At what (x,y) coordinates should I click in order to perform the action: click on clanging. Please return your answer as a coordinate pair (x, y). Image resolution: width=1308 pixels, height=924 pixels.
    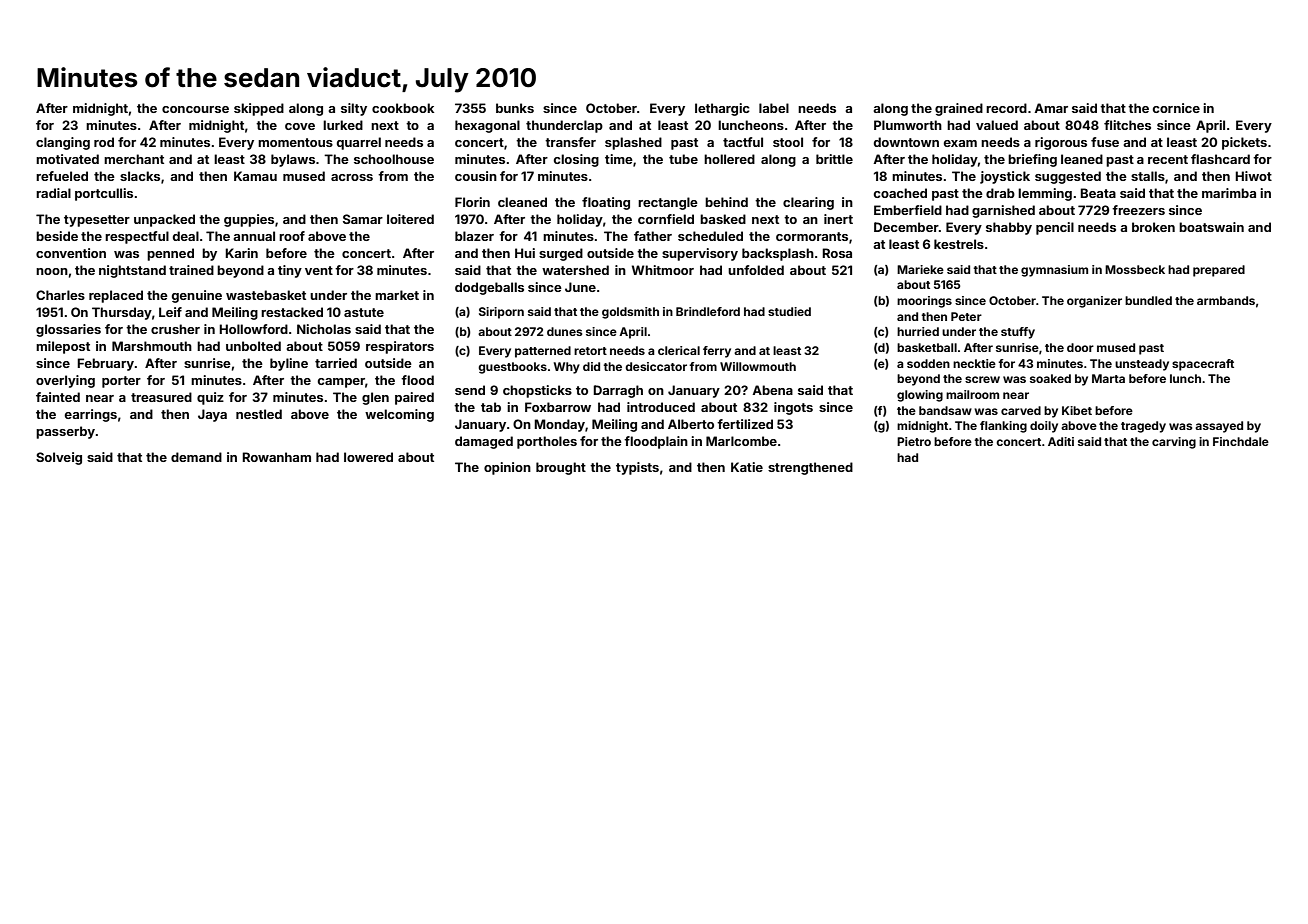
    Looking at the image, I should click on (63, 143).
